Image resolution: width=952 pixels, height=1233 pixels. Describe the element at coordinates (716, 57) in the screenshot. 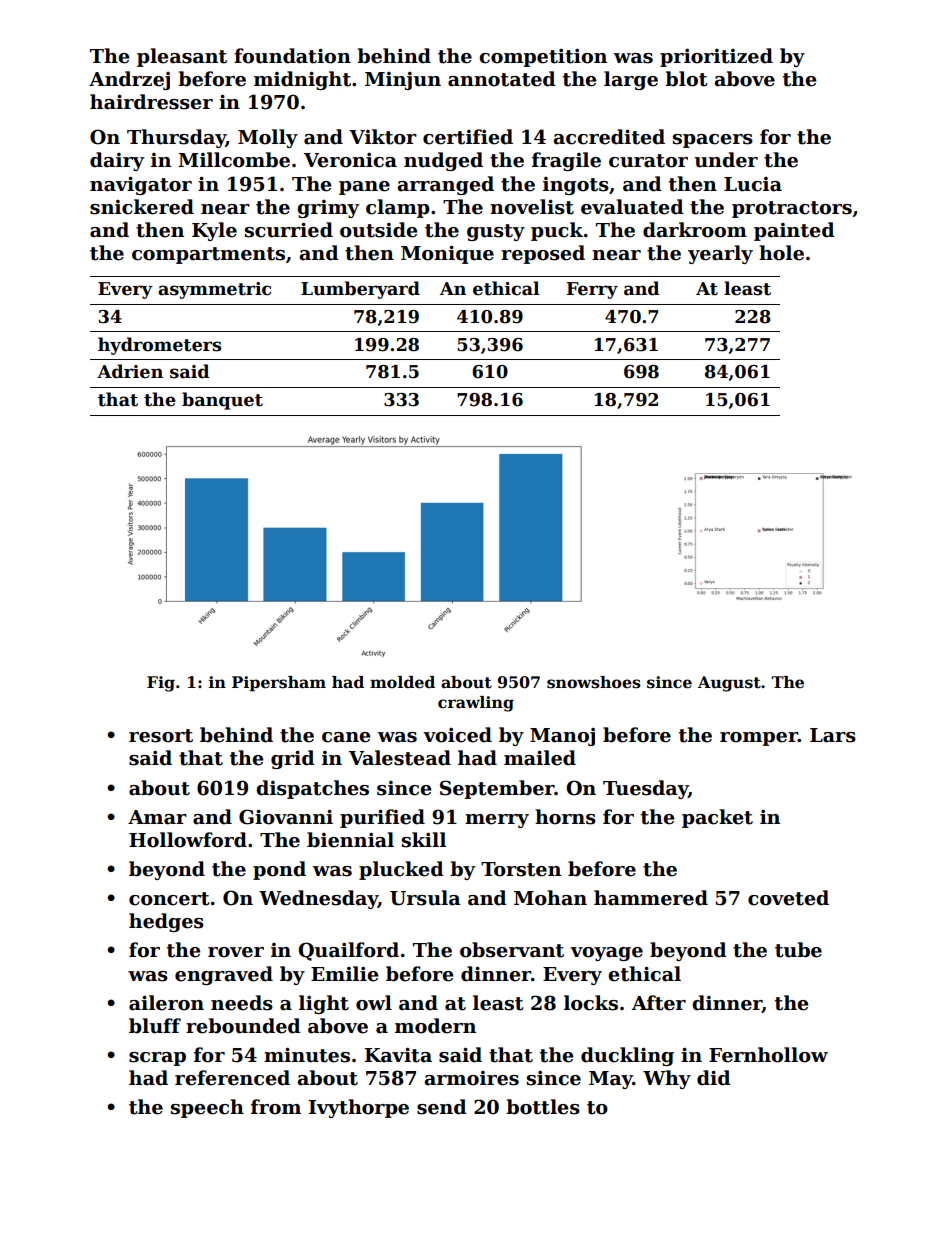

I see `prioritized` at that location.
